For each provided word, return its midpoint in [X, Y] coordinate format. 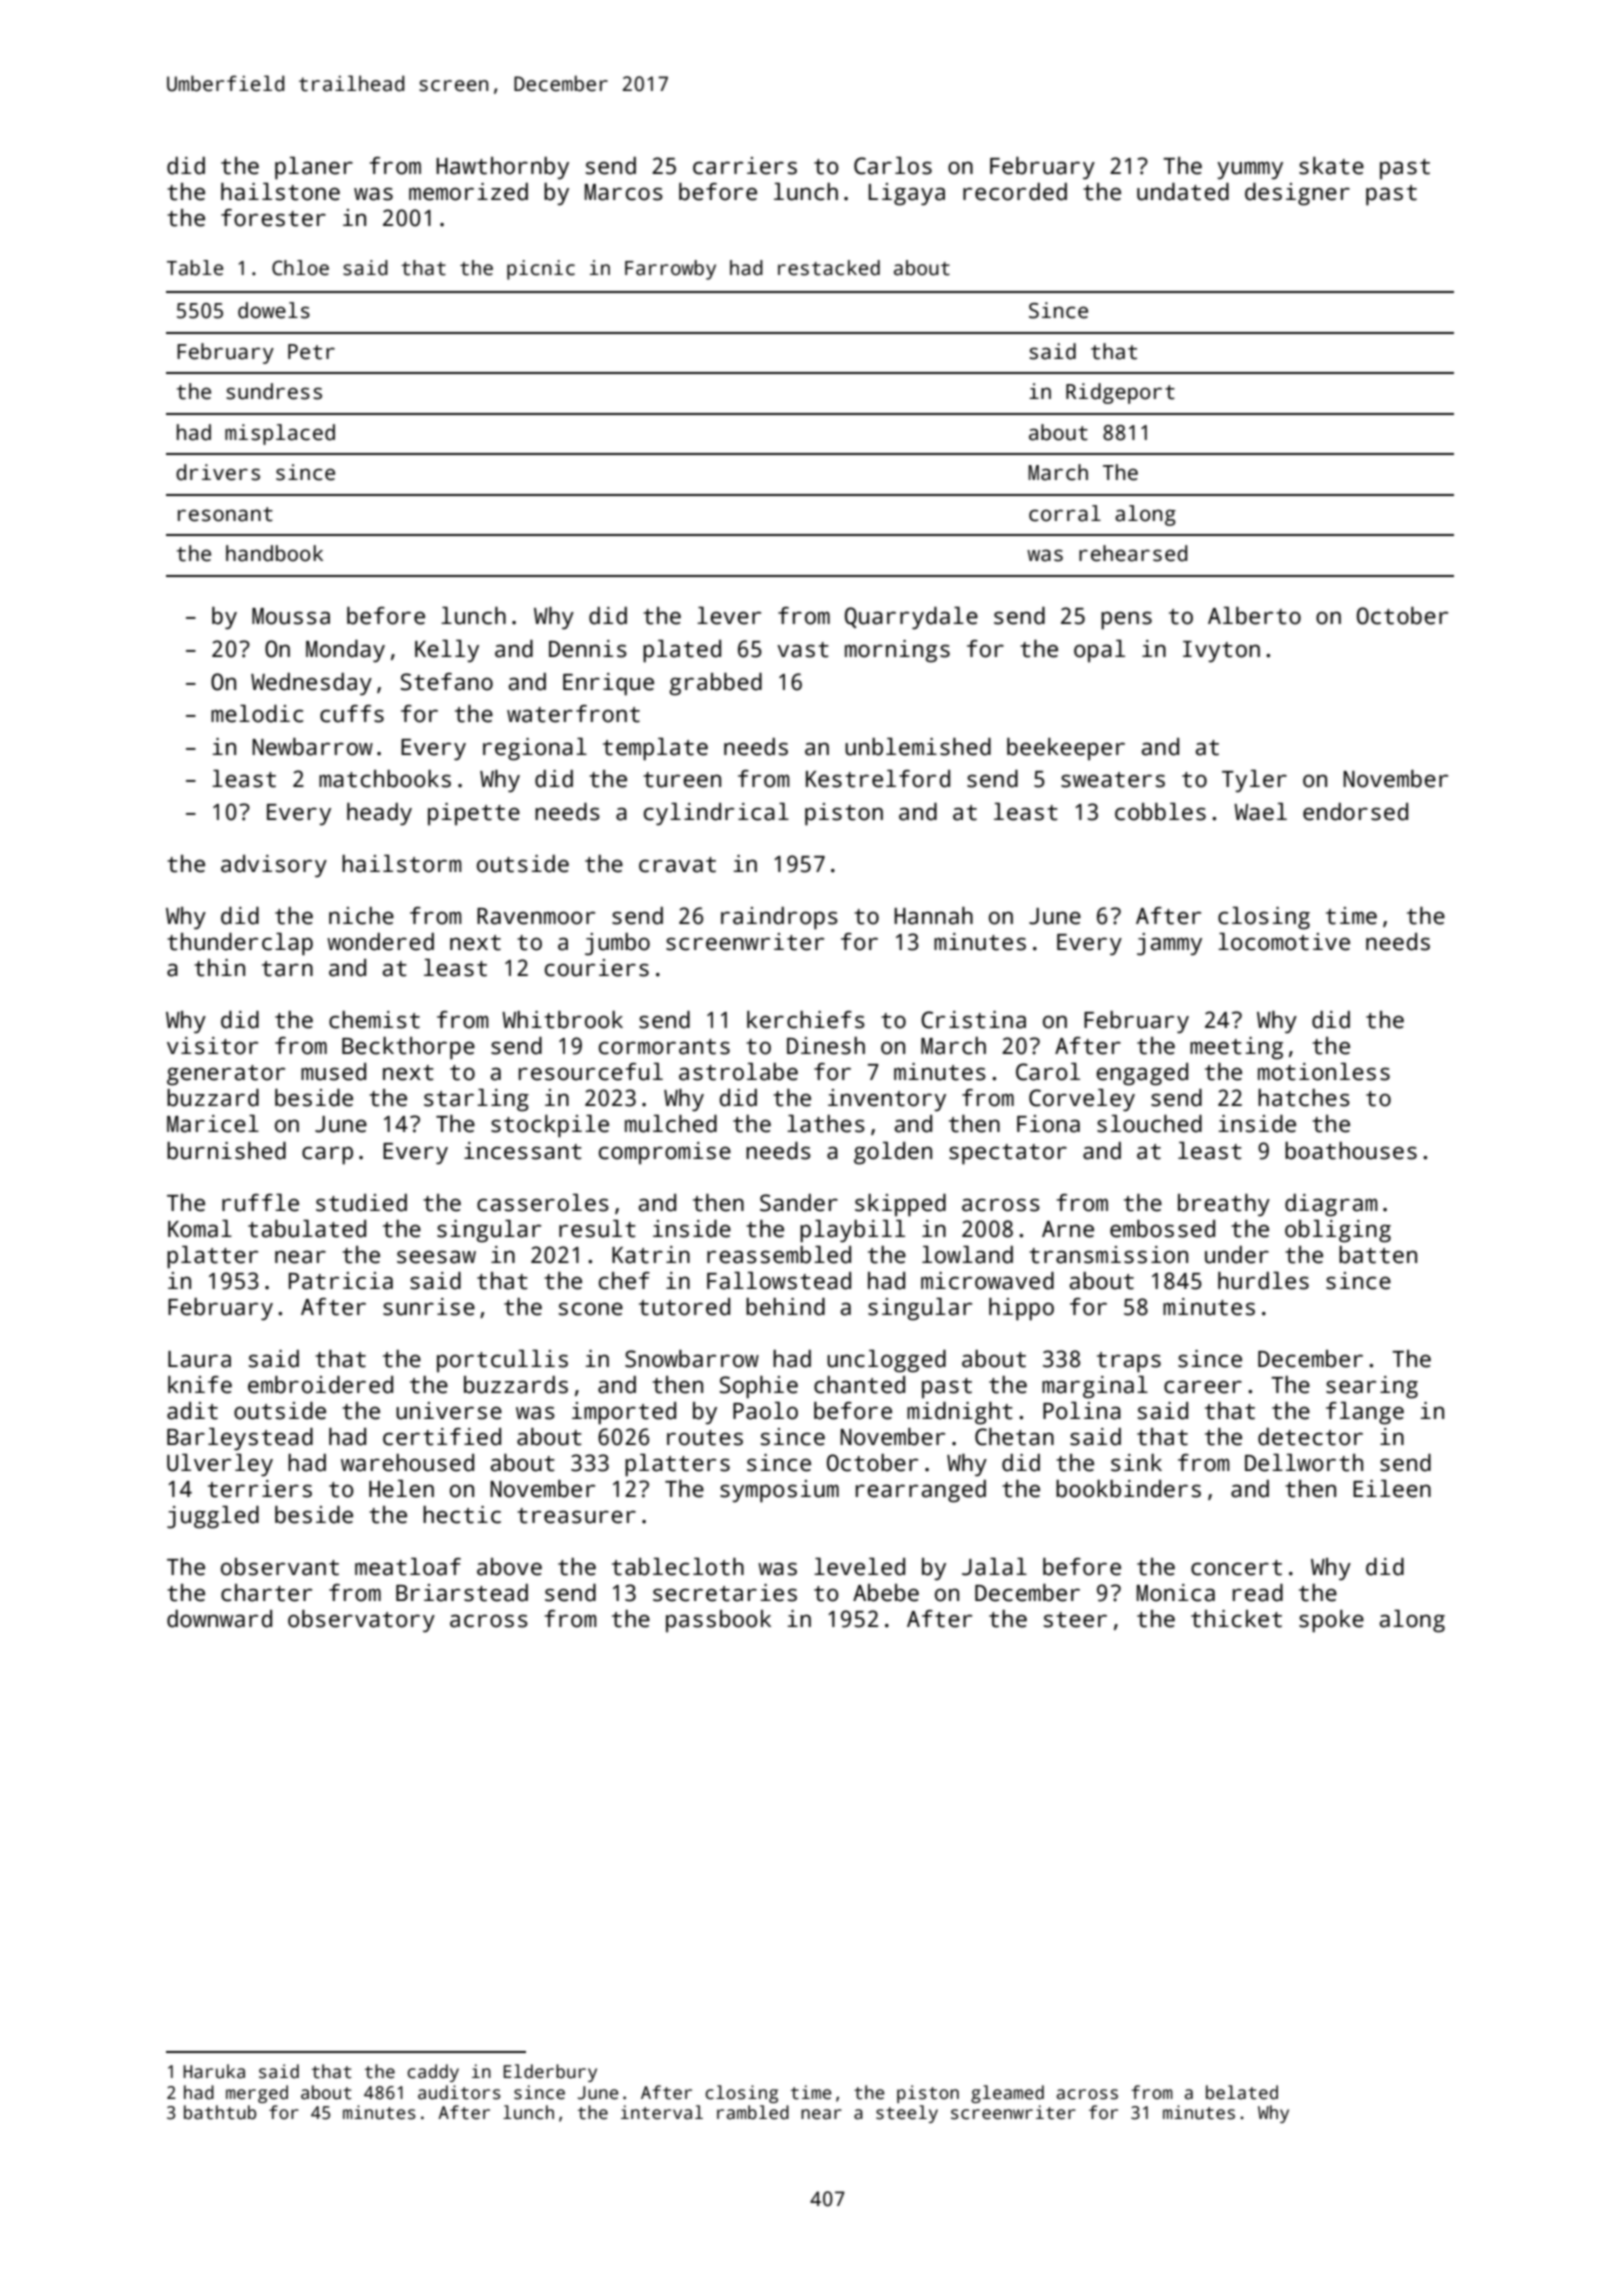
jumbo [617, 944]
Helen [401, 1489]
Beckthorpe [408, 1048]
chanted [859, 1385]
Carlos [893, 166]
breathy [1224, 1205]
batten [1378, 1255]
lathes [826, 1124]
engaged [1142, 1074]
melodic [257, 714]
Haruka [214, 2071]
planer [314, 168]
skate [1331, 166]
